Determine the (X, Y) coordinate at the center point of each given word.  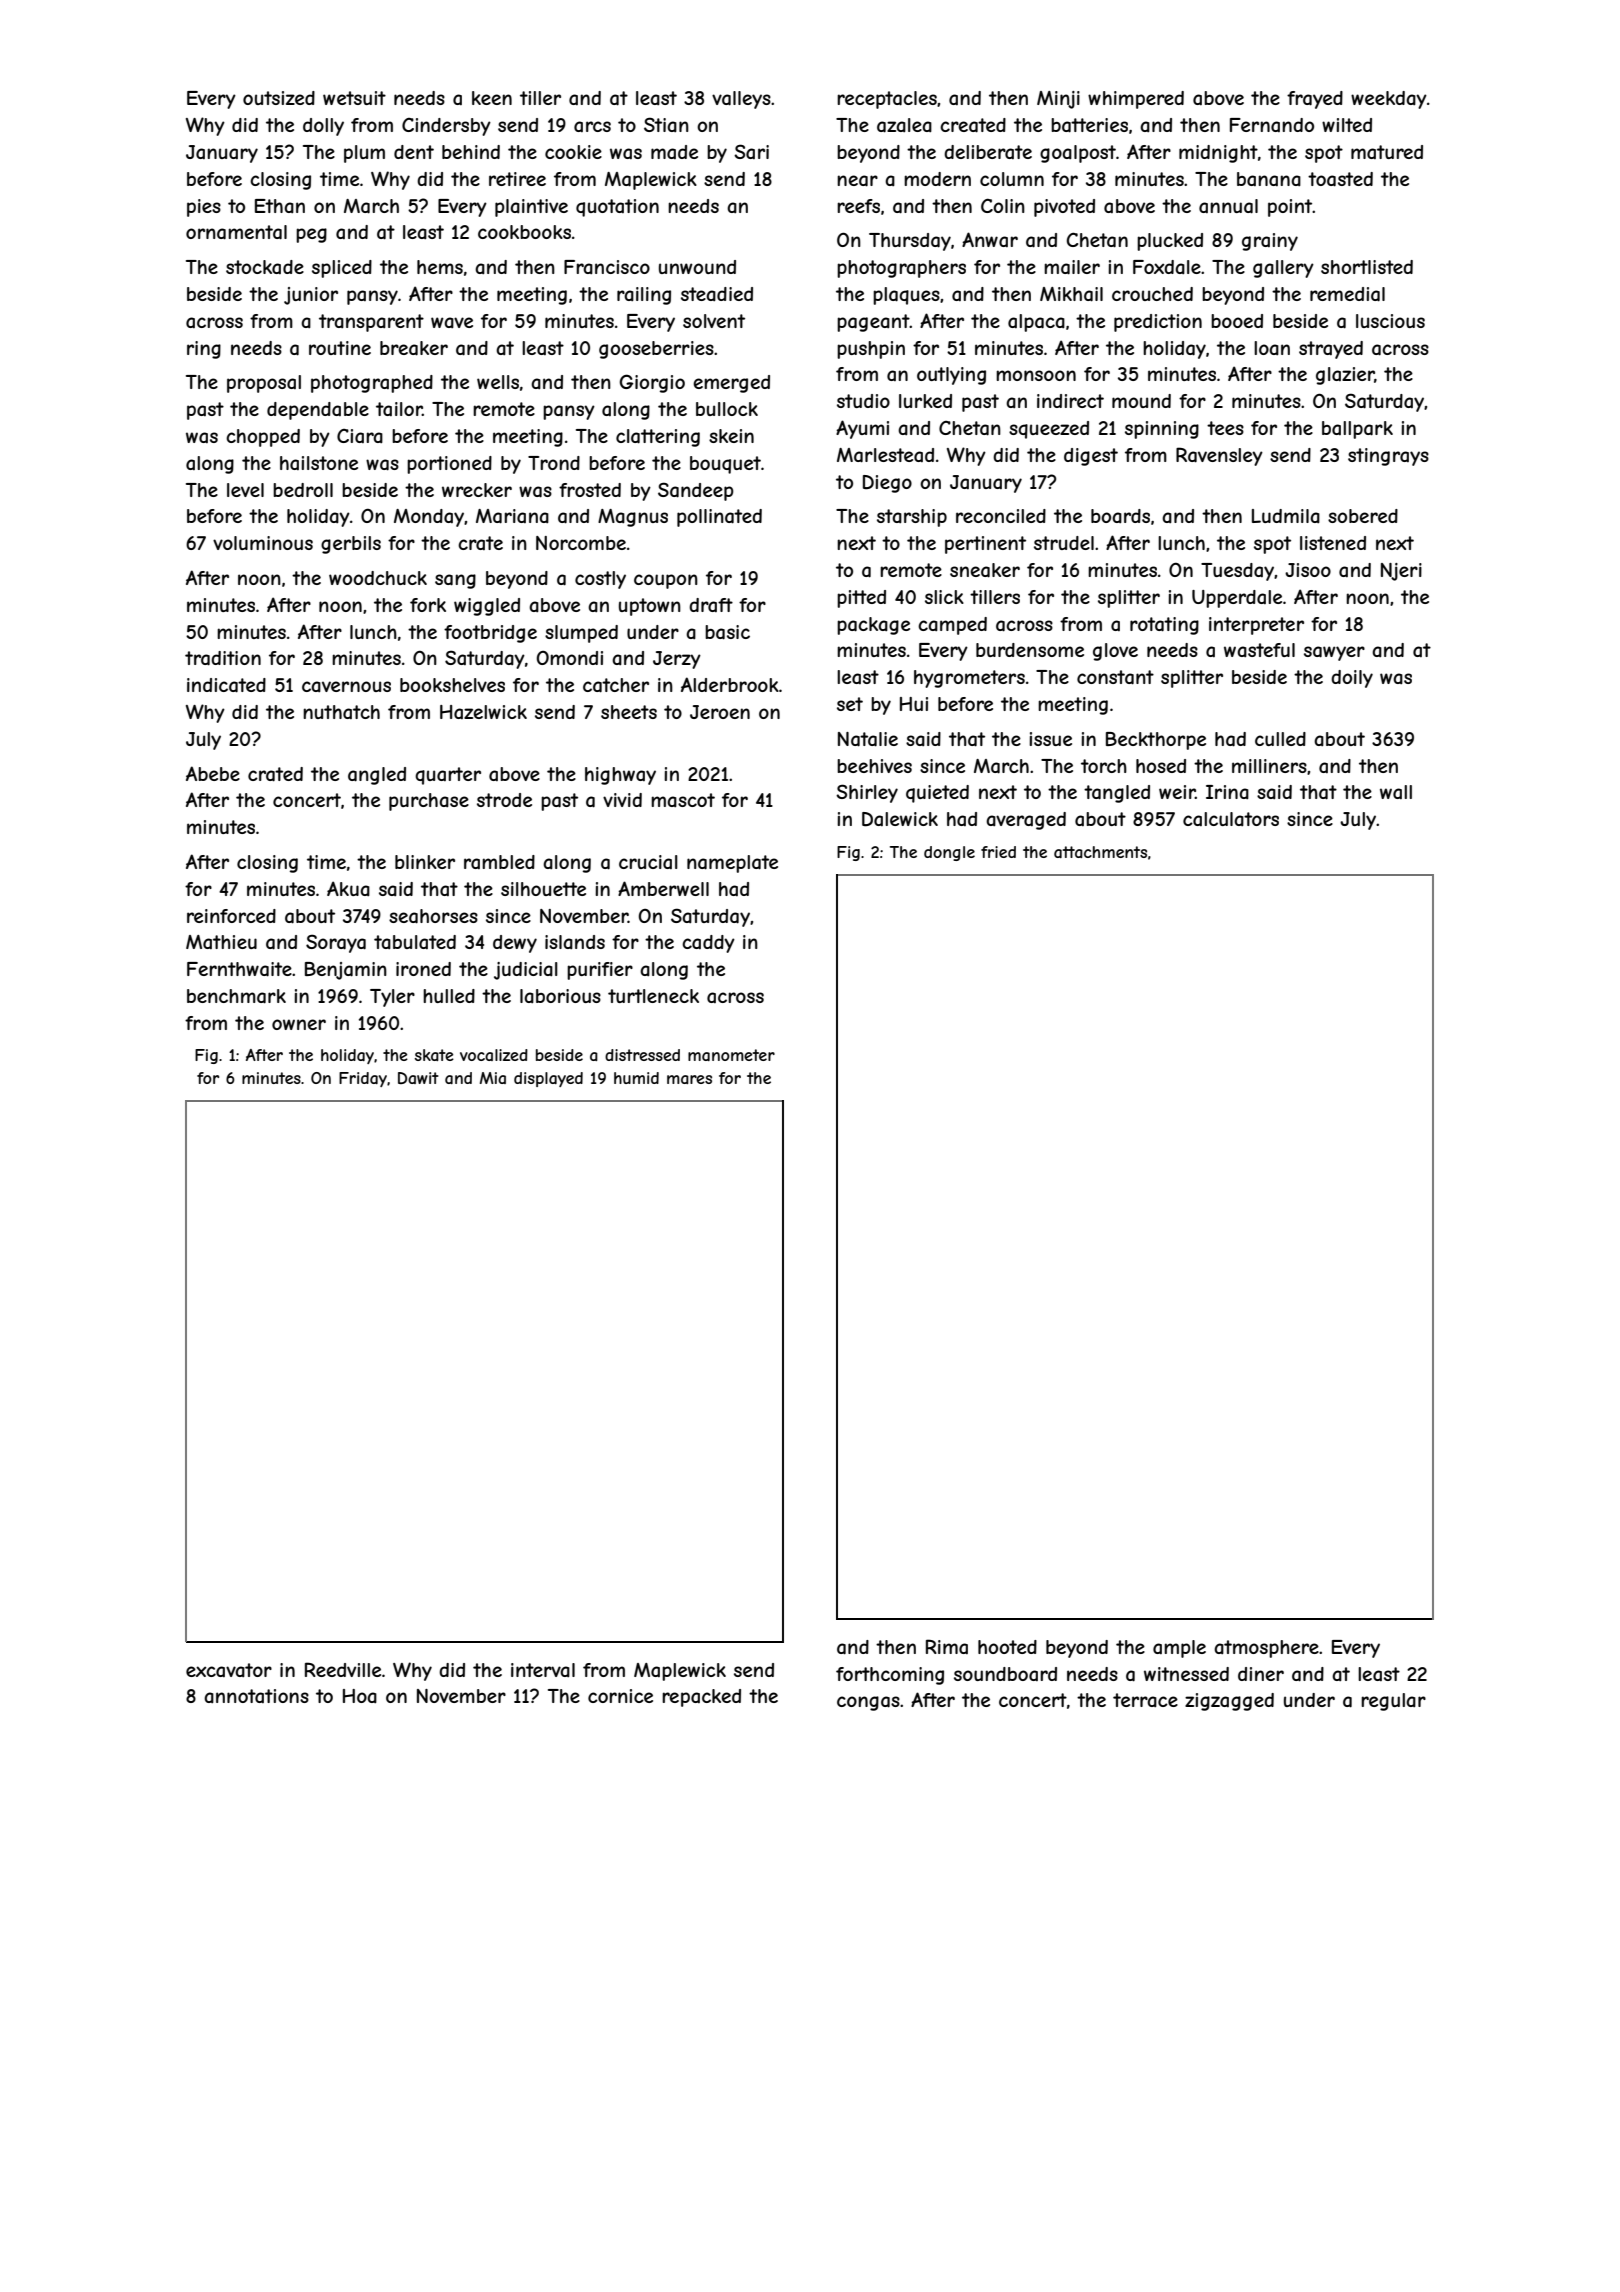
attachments (1100, 852)
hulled (449, 996)
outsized (279, 98)
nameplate (732, 864)
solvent (714, 321)
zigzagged (1229, 1702)
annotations (256, 1696)
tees (1225, 428)
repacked (701, 1698)
